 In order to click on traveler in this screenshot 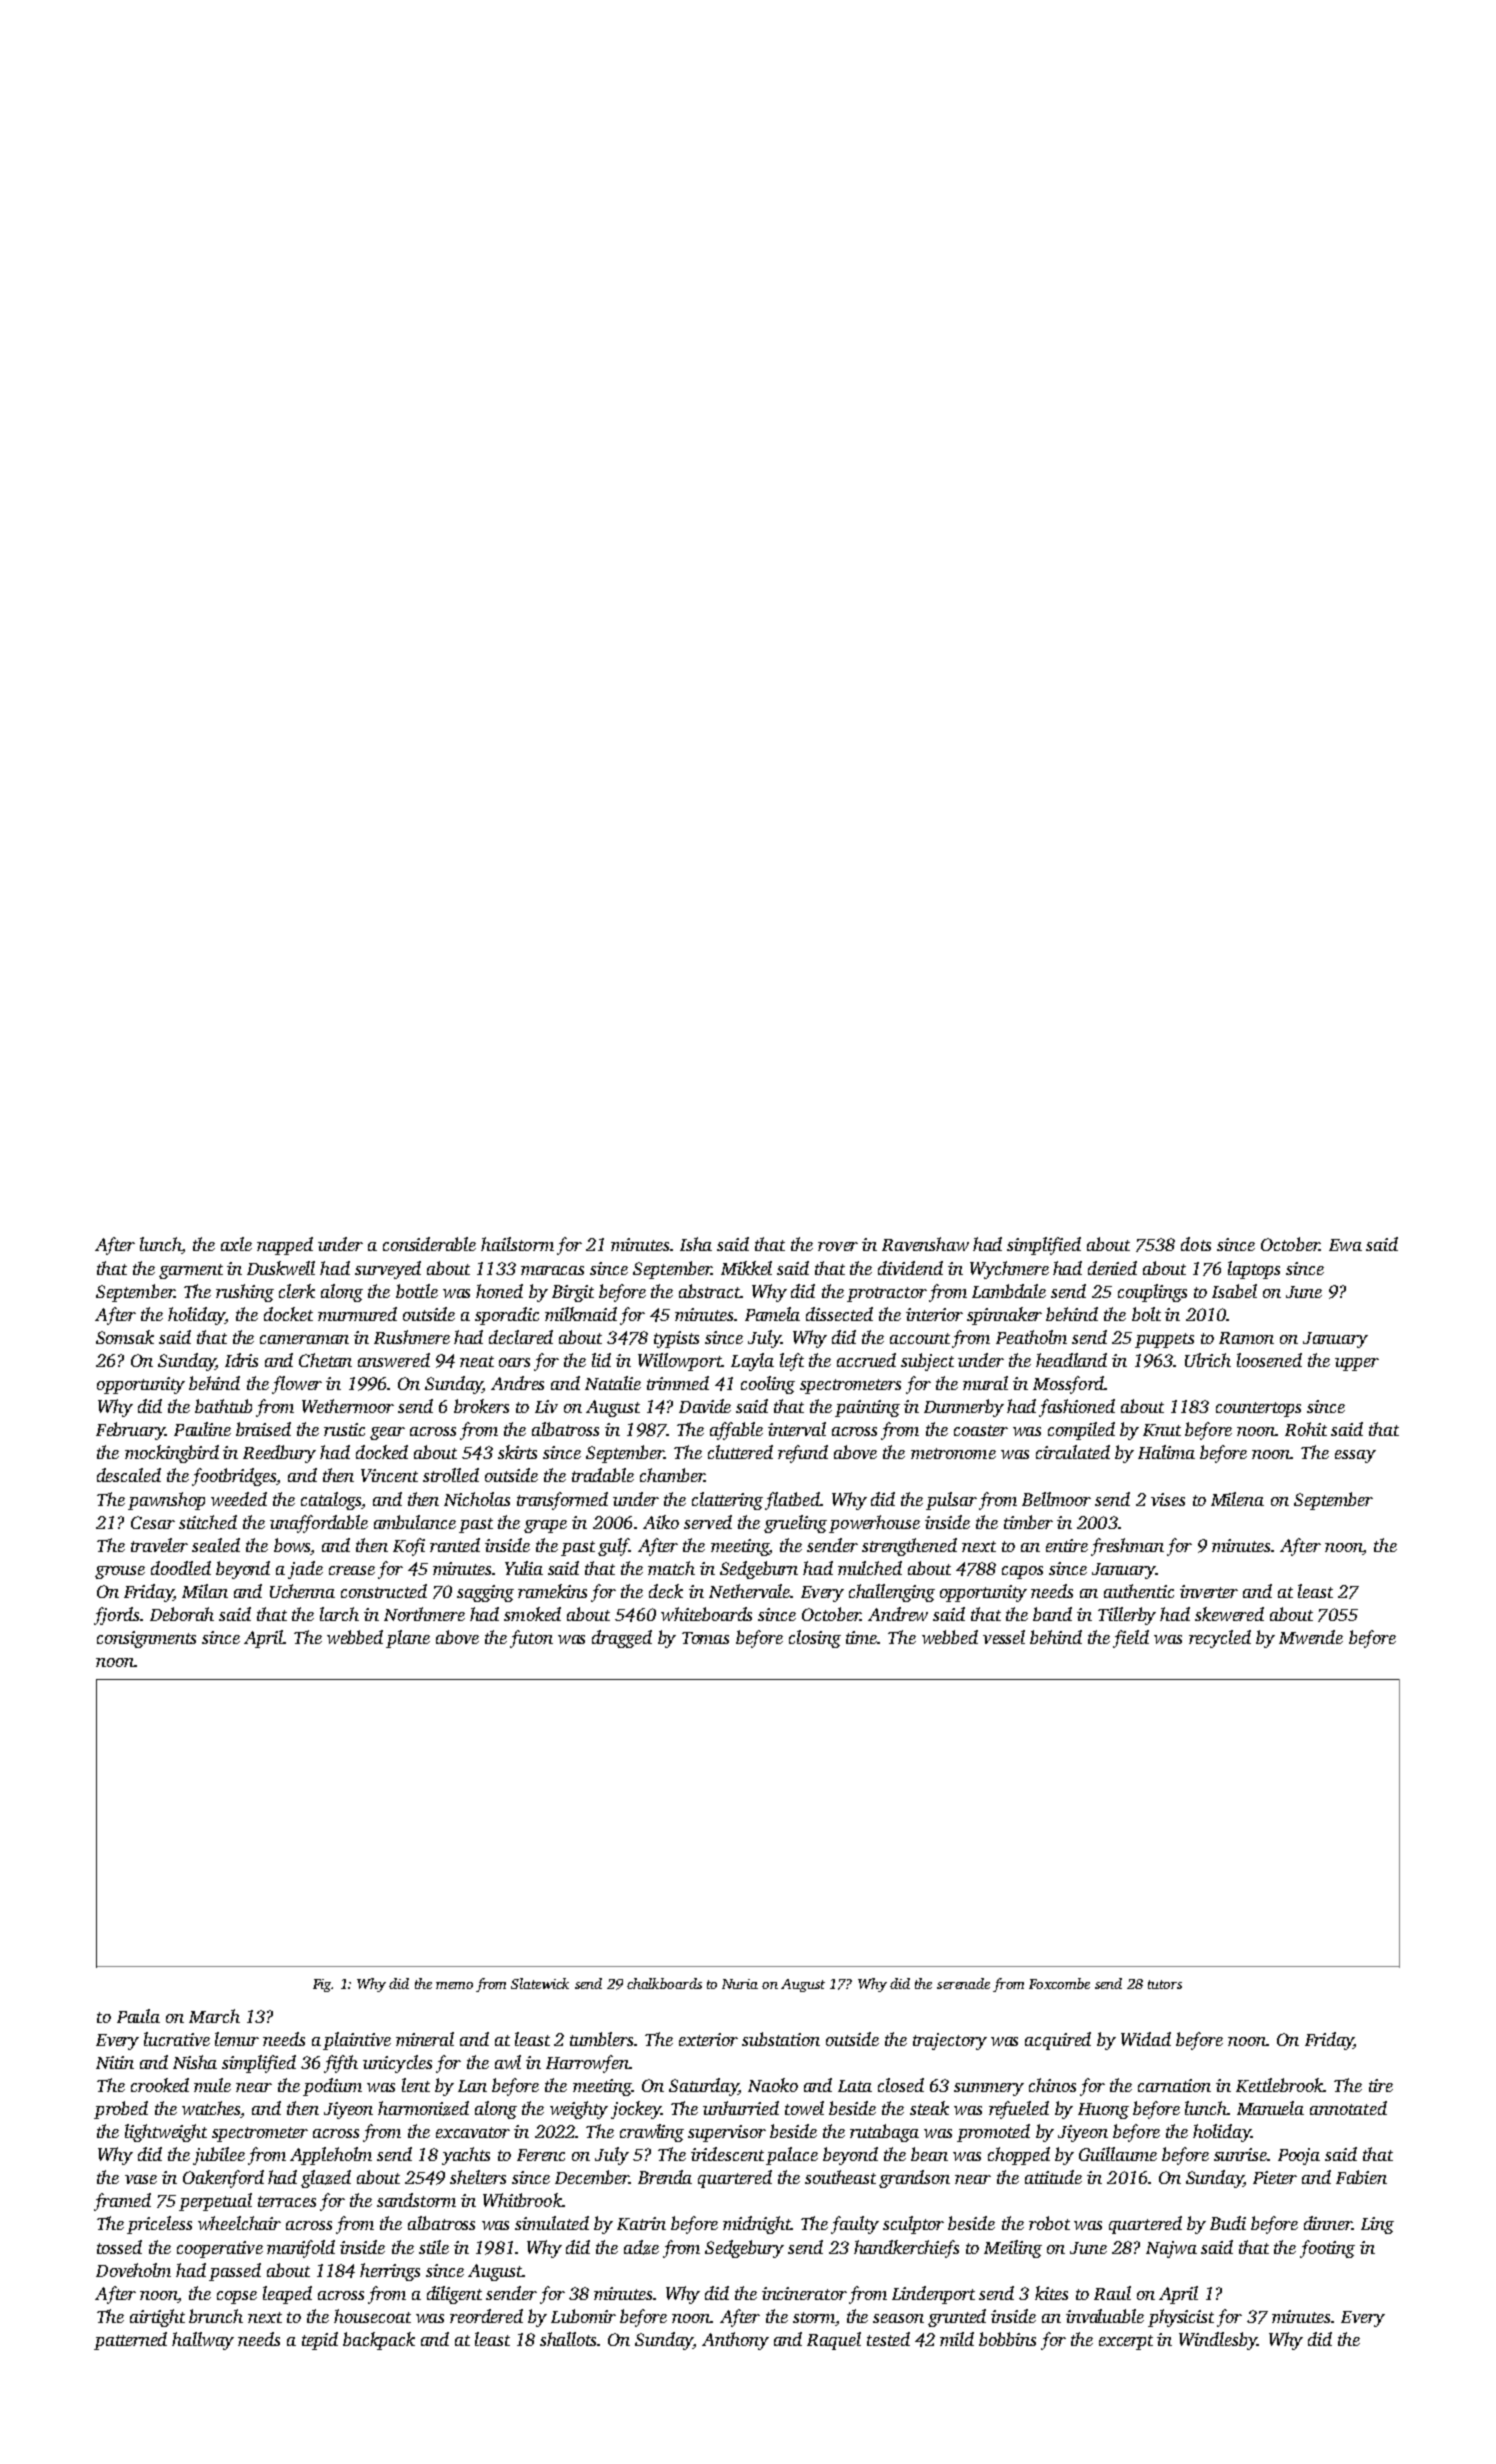, I will do `click(159, 1545)`.
